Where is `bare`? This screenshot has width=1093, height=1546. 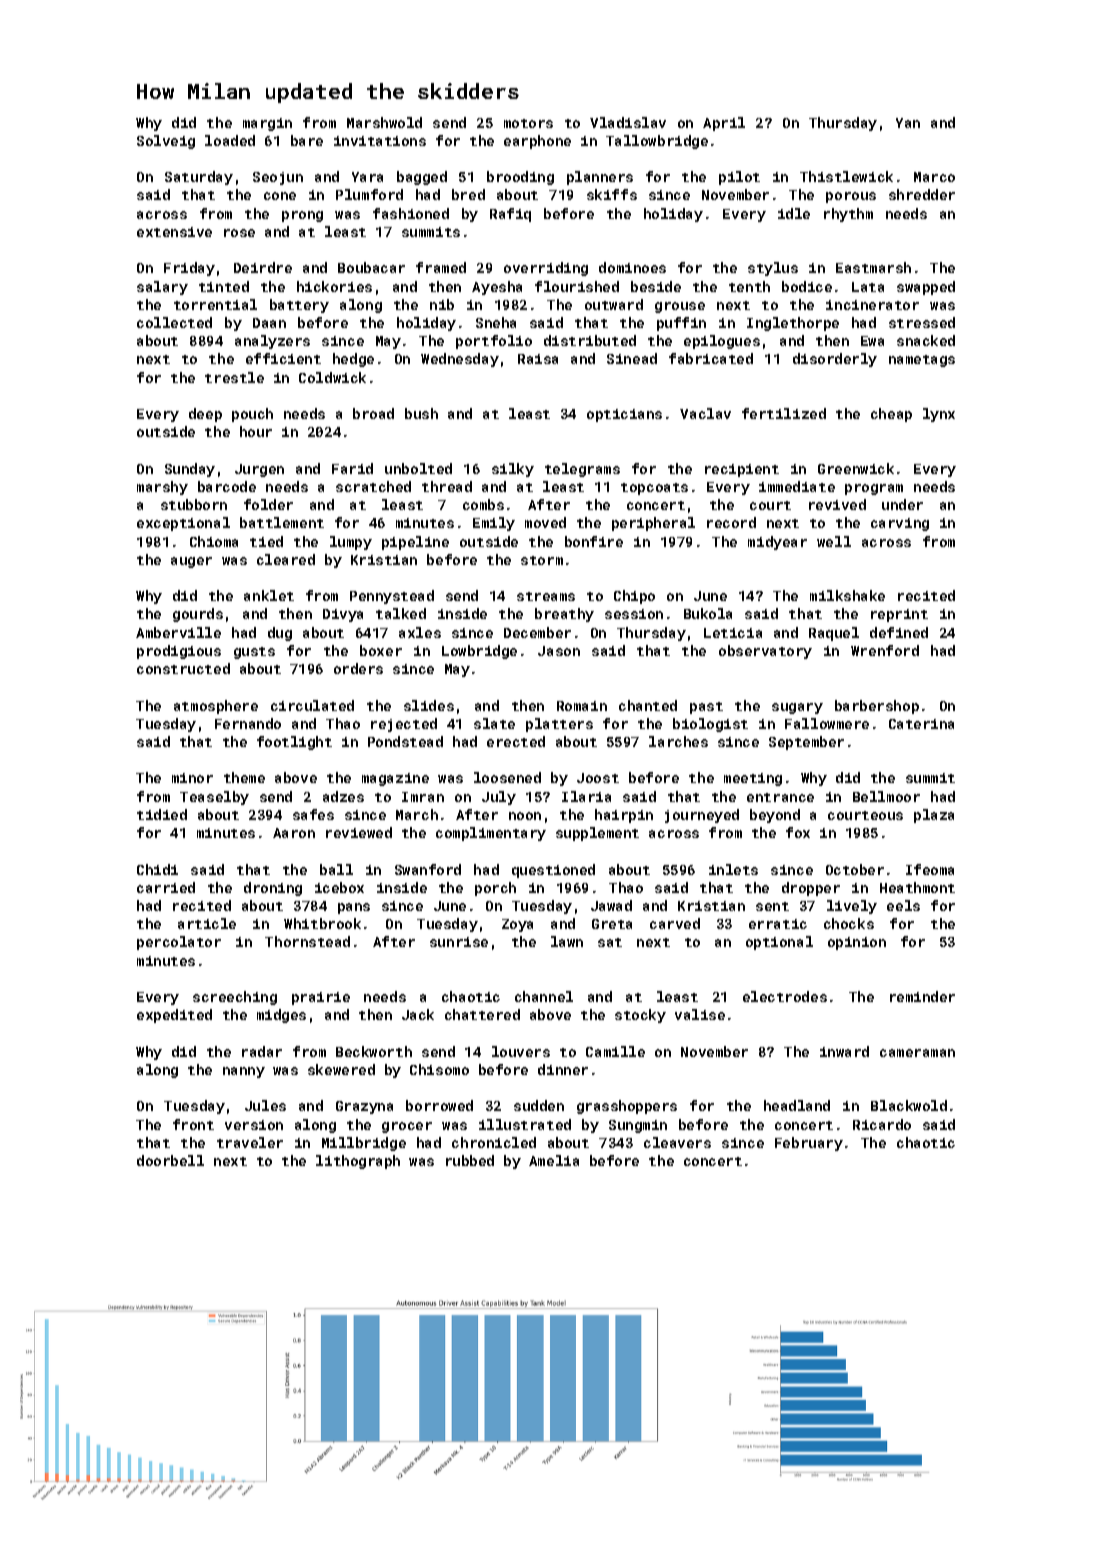
bare is located at coordinates (307, 140).
